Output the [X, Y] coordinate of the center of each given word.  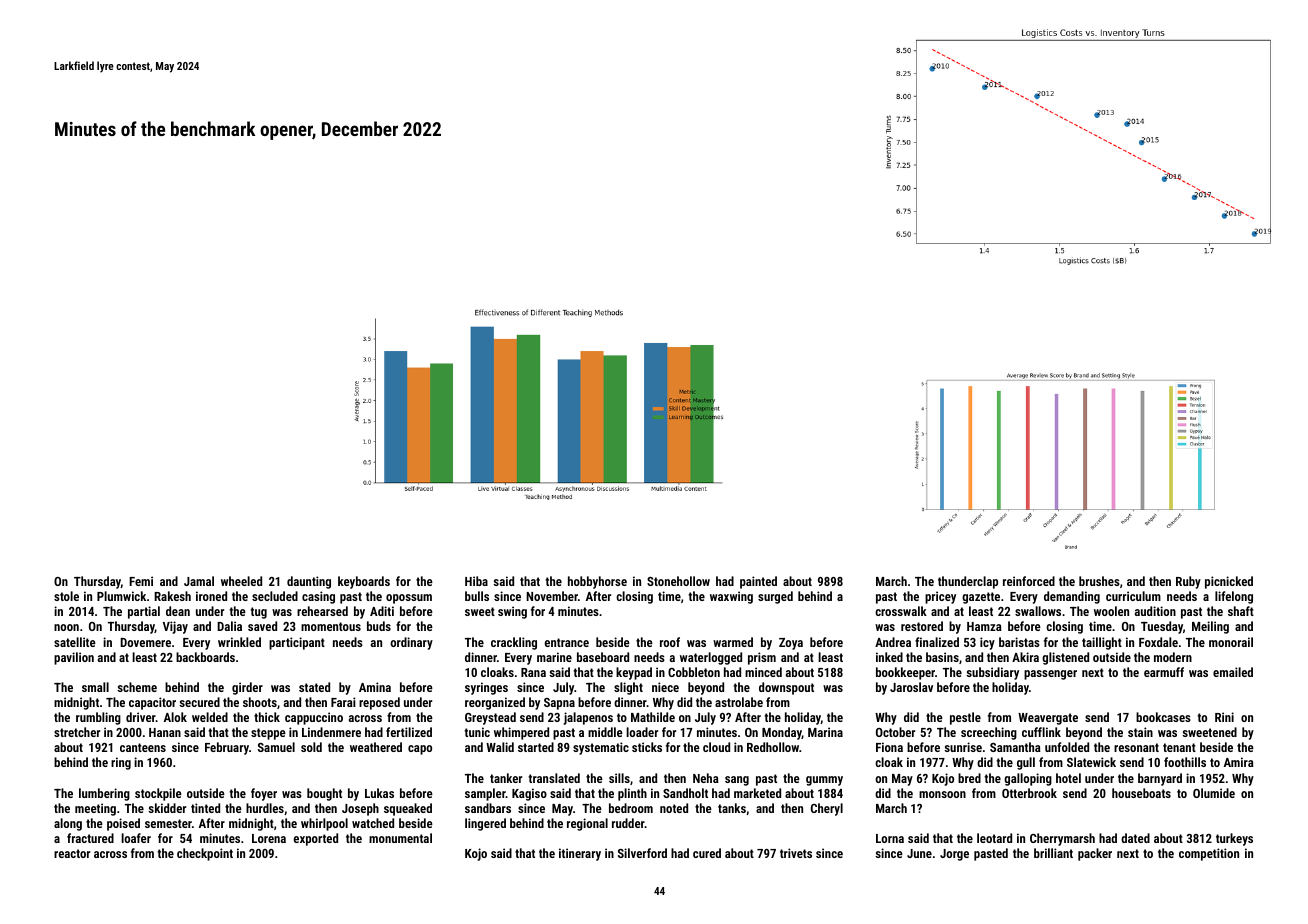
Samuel [276, 747]
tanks [732, 808]
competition [1209, 854]
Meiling [1210, 627]
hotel [1068, 778]
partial [144, 612]
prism [762, 658]
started [536, 747]
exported [316, 839]
